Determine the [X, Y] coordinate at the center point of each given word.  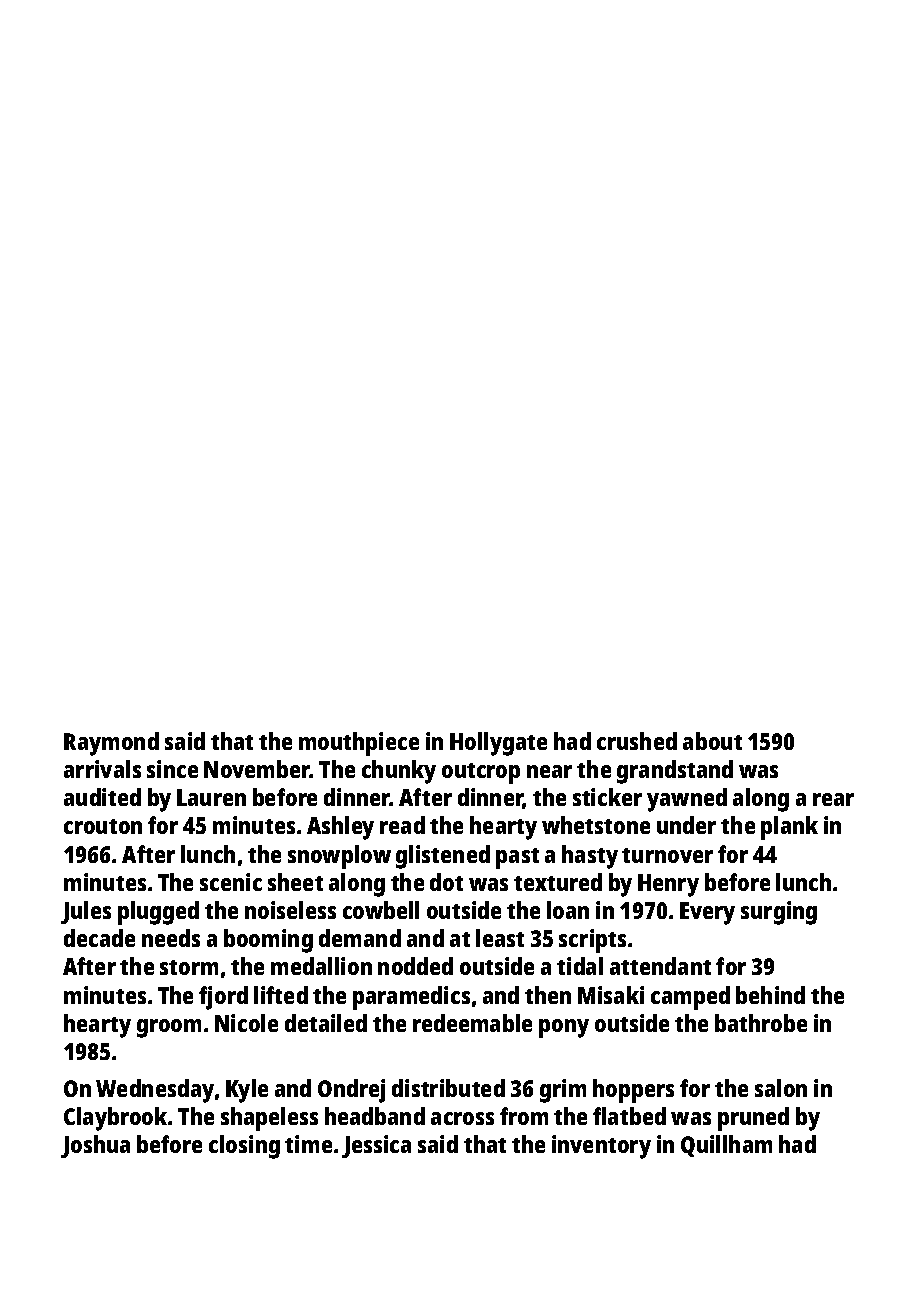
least [500, 938]
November [257, 769]
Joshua [95, 1146]
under [686, 825]
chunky [399, 772]
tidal [580, 966]
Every [707, 913]
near [549, 771]
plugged [158, 913]
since [172, 769]
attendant [660, 966]
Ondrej [351, 1091]
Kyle [247, 1091]
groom [169, 1028]
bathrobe [761, 1023]
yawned [687, 800]
